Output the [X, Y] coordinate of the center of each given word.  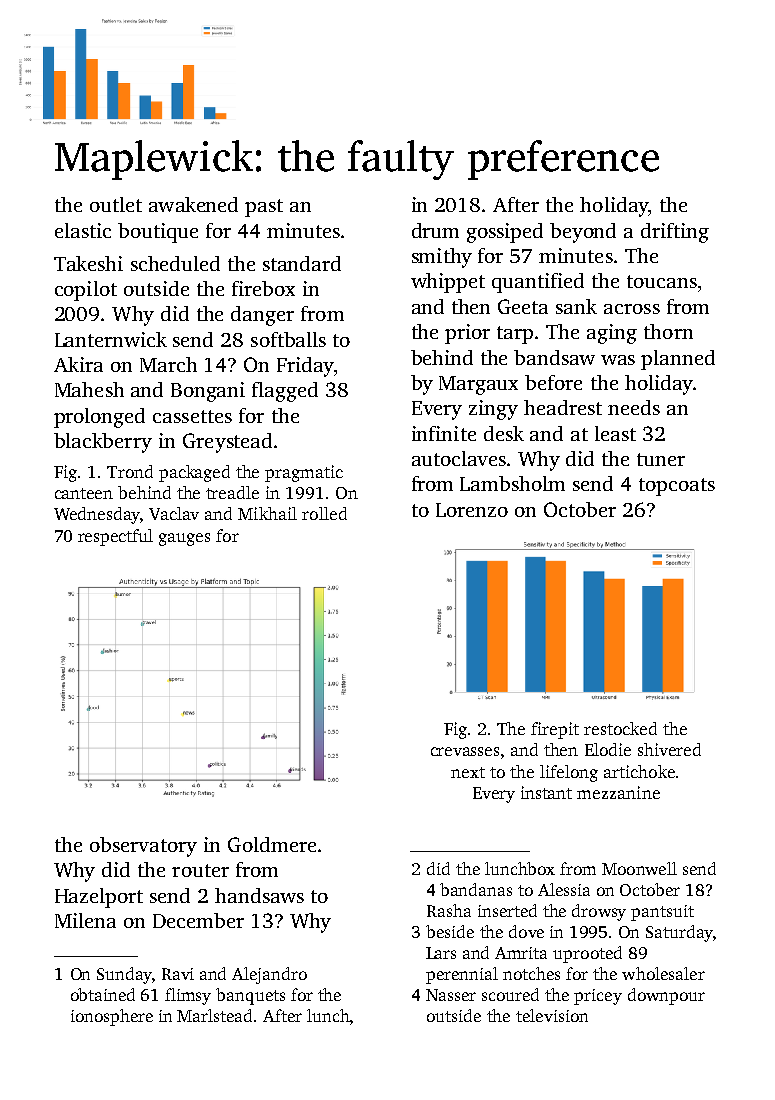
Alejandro [269, 975]
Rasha [449, 910]
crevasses [465, 751]
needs [634, 407]
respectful [115, 537]
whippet [448, 283]
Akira [78, 364]
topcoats [677, 487]
